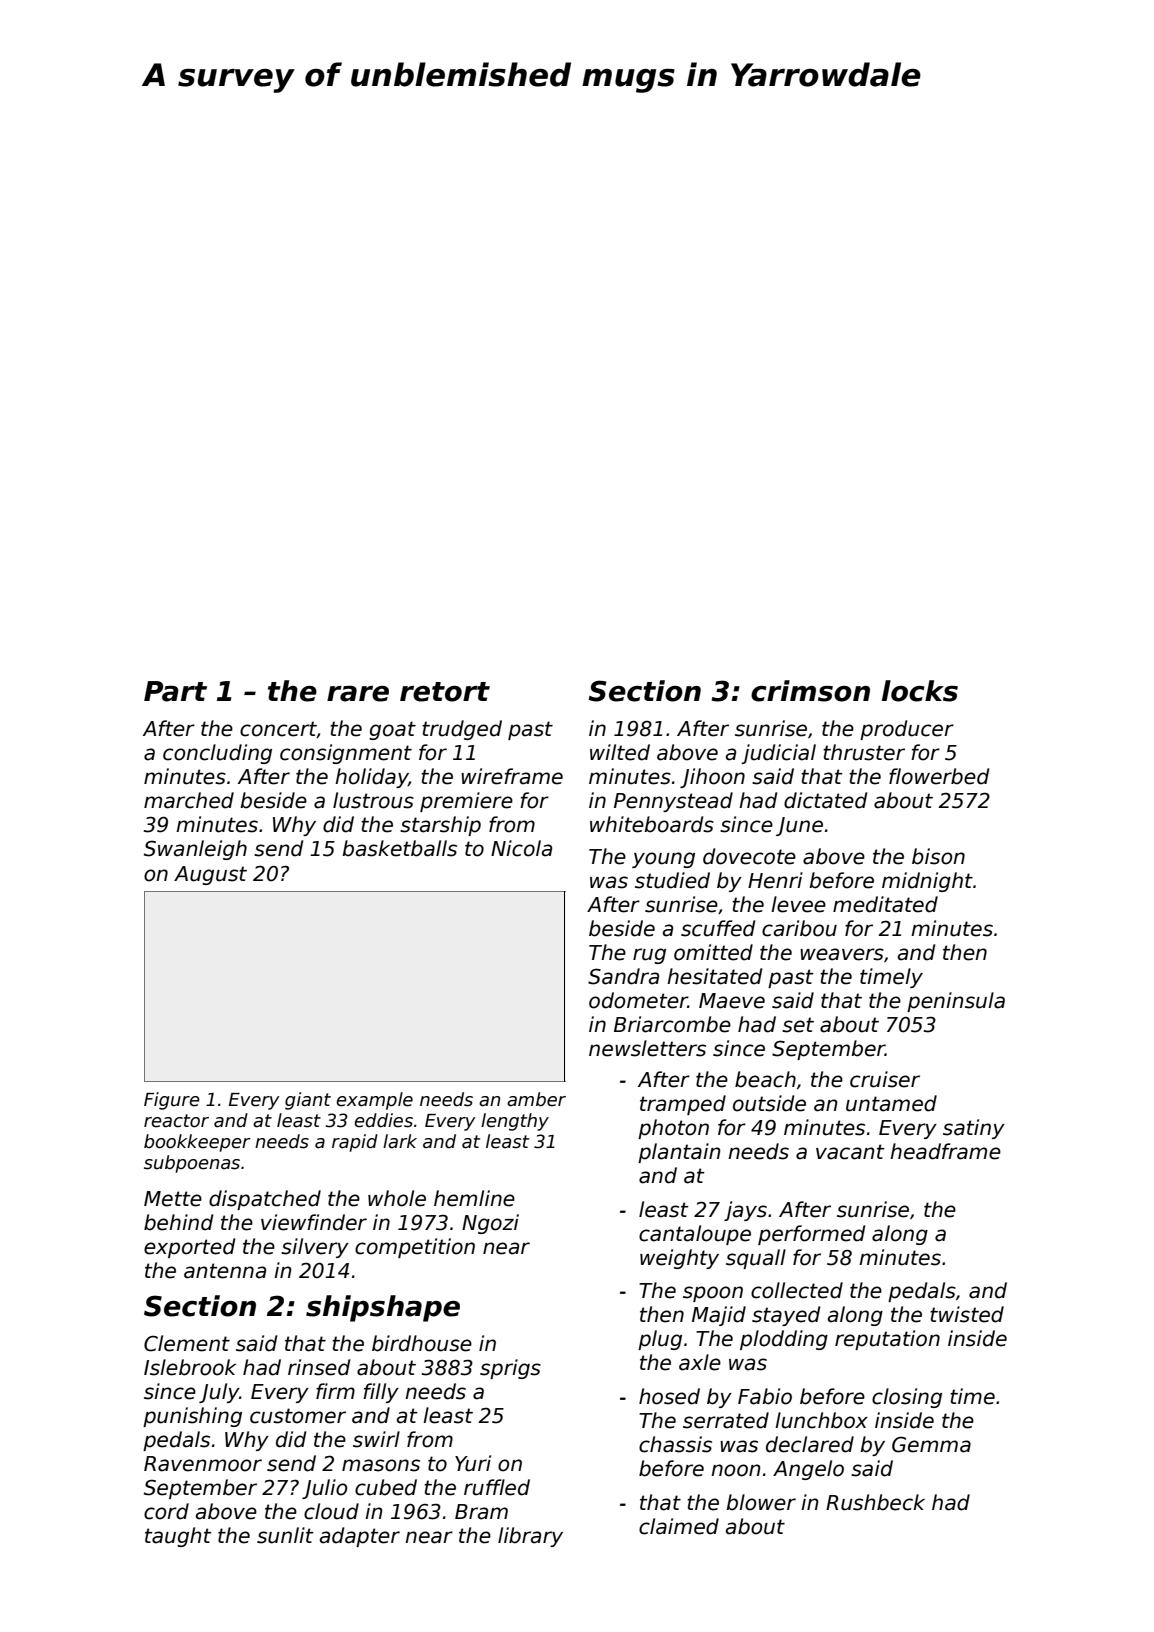 The width and height of the image is (1154, 1632). I want to click on locks, so click(920, 691).
